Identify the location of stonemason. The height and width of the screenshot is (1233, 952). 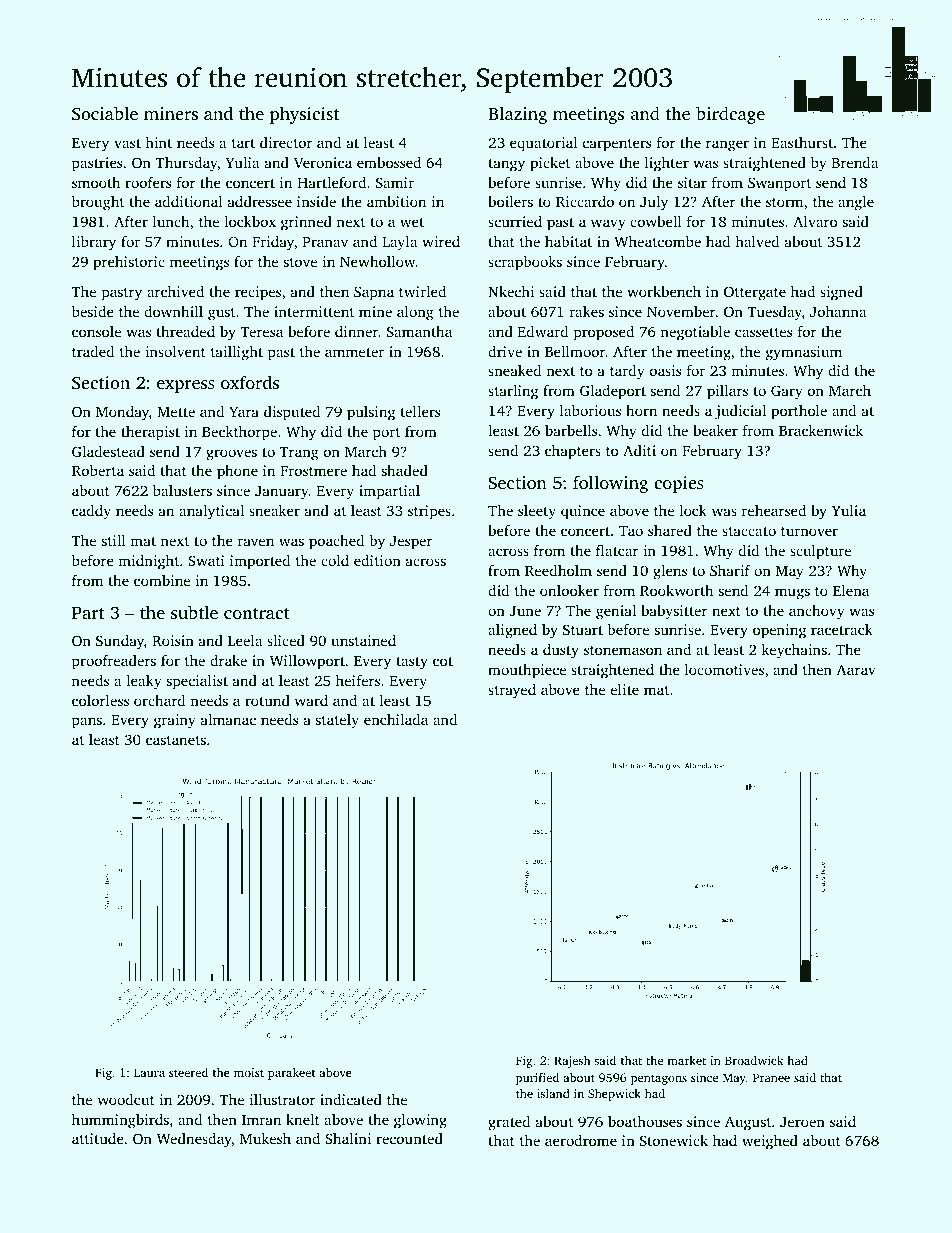
(623, 650).
